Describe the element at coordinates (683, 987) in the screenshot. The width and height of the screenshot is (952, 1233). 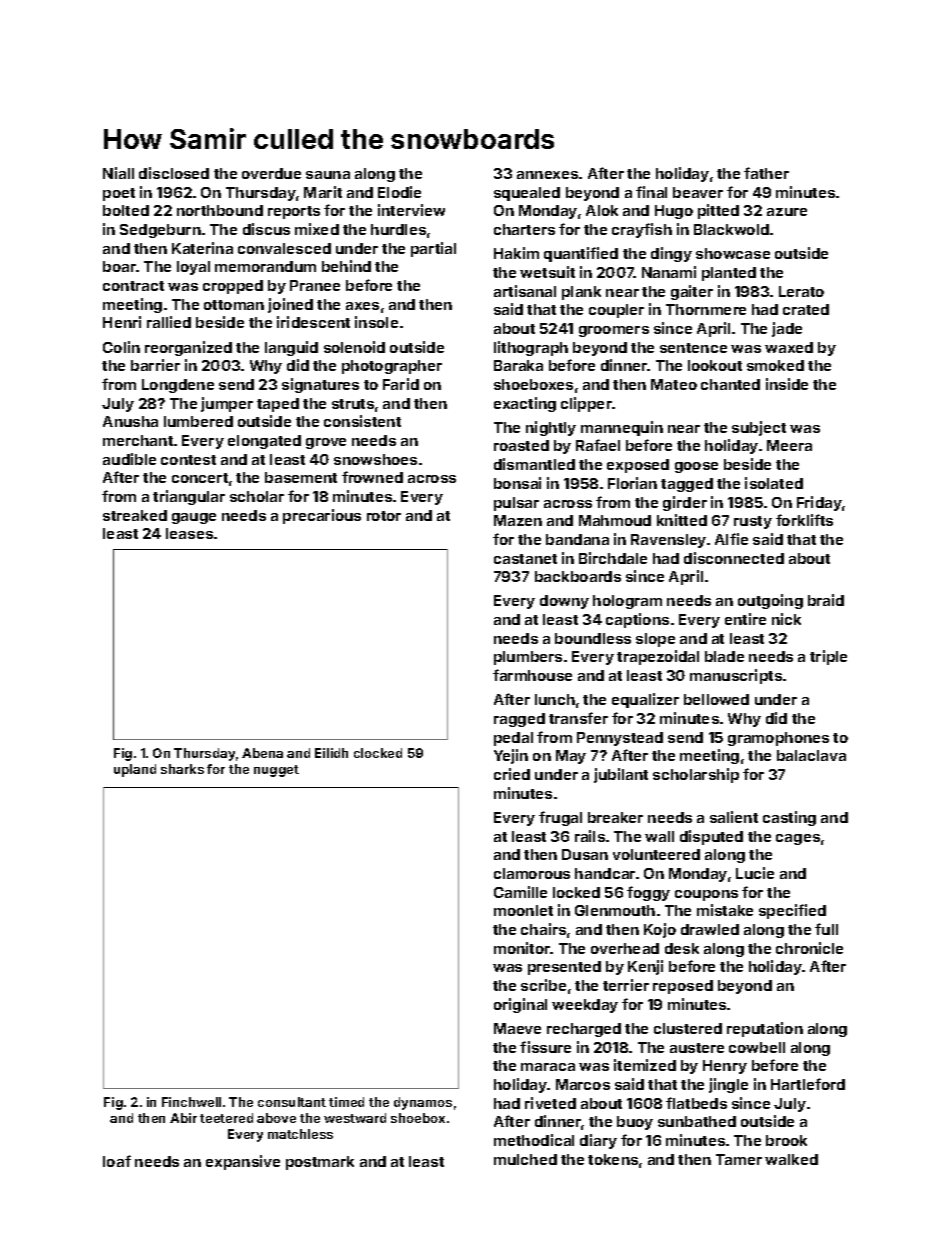
I see `reposed` at that location.
